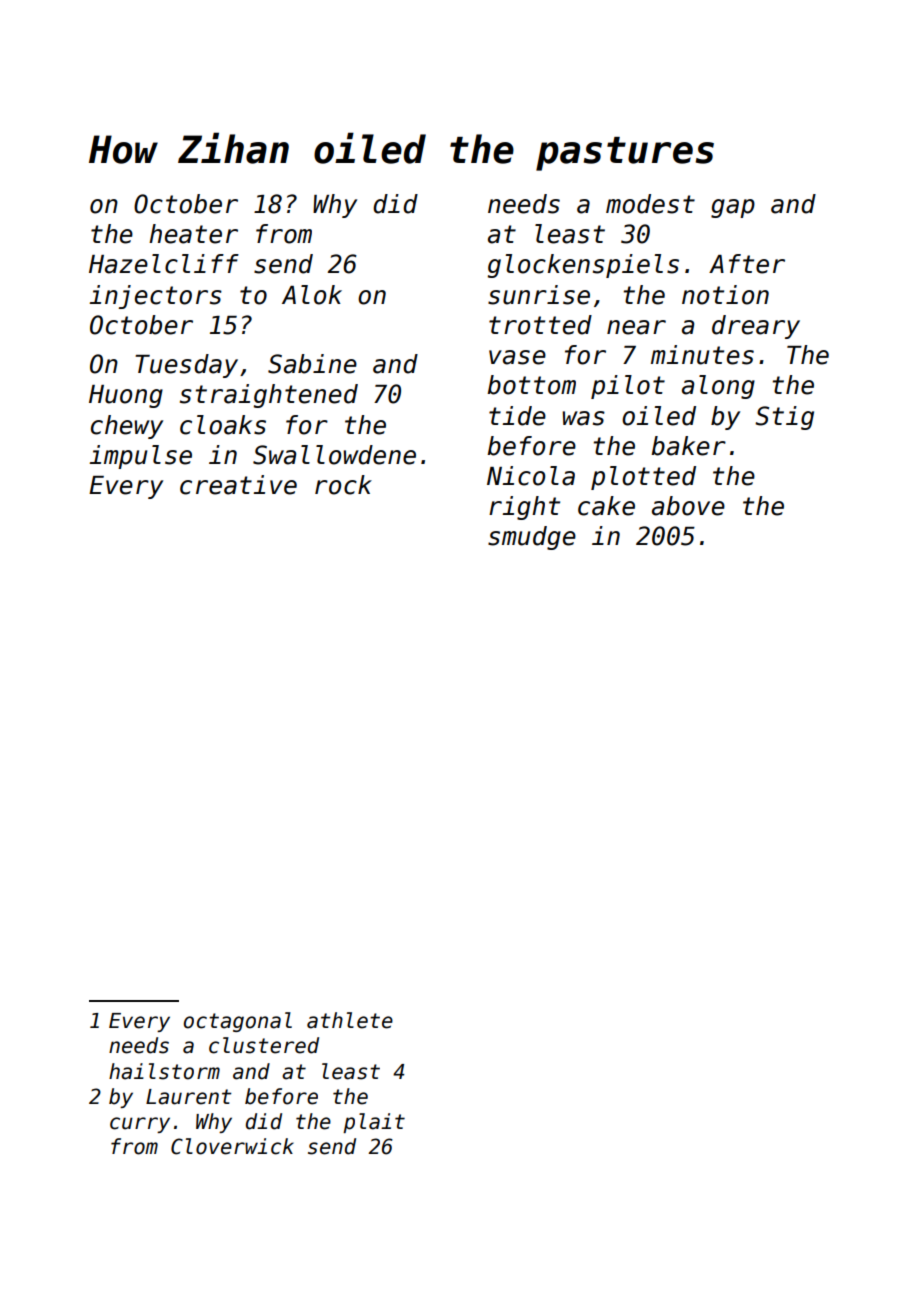 Image resolution: width=924 pixels, height=1311 pixels. I want to click on Hazelcliff, so click(164, 264).
